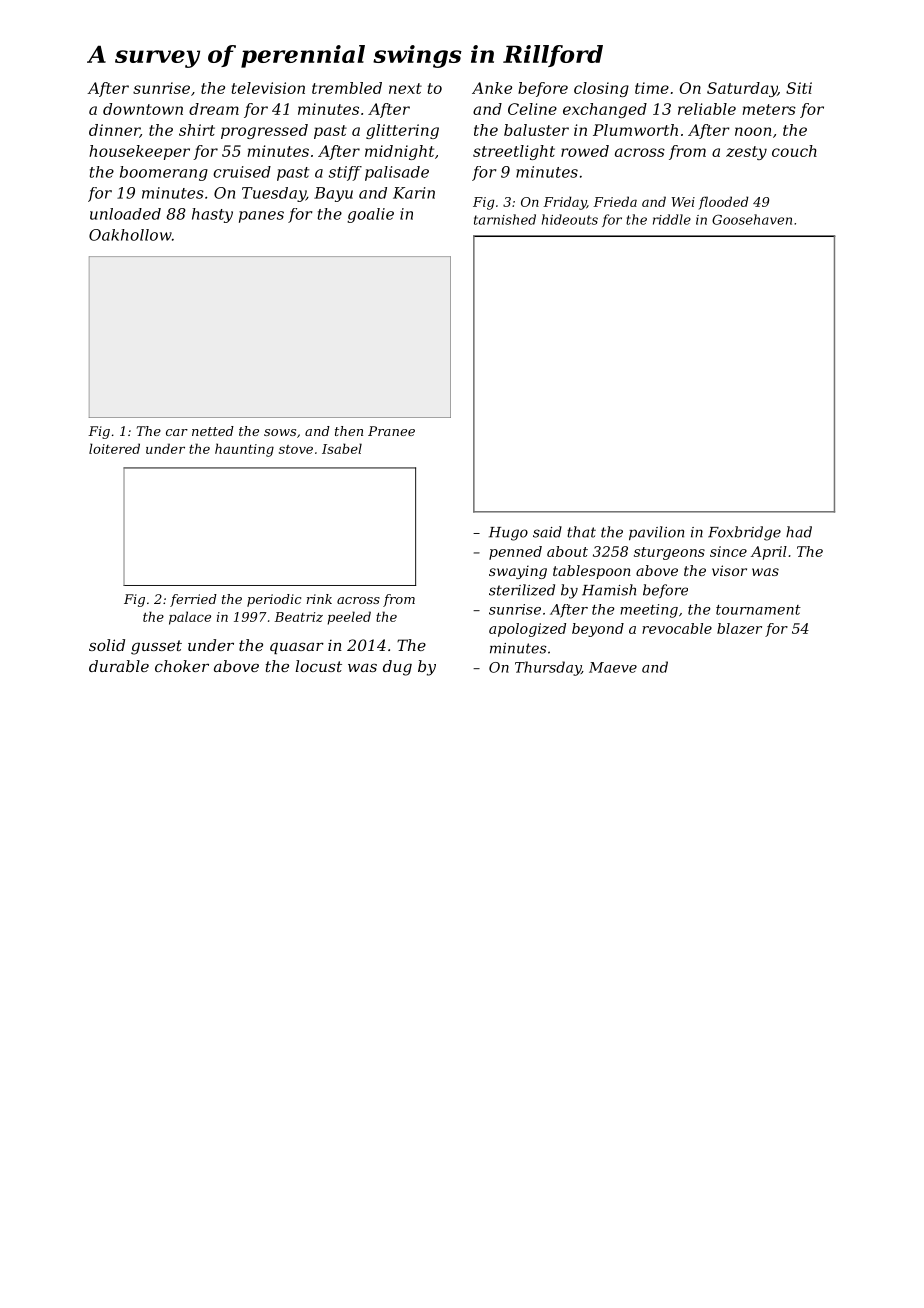  I want to click on tarnished, so click(505, 219).
